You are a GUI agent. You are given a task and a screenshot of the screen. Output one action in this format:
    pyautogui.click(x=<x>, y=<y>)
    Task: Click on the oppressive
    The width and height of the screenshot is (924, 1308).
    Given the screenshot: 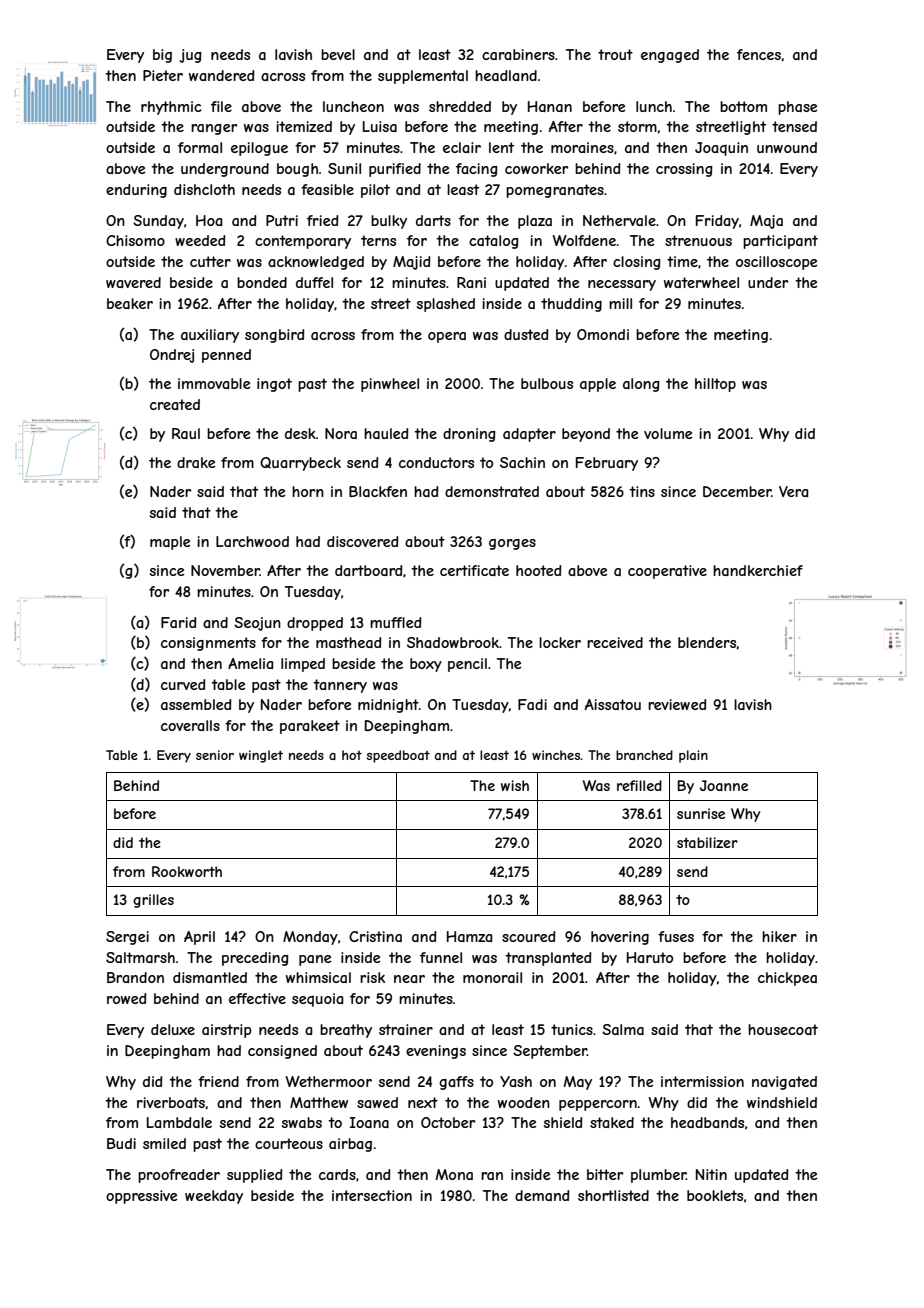 What is the action you would take?
    pyautogui.click(x=142, y=1197)
